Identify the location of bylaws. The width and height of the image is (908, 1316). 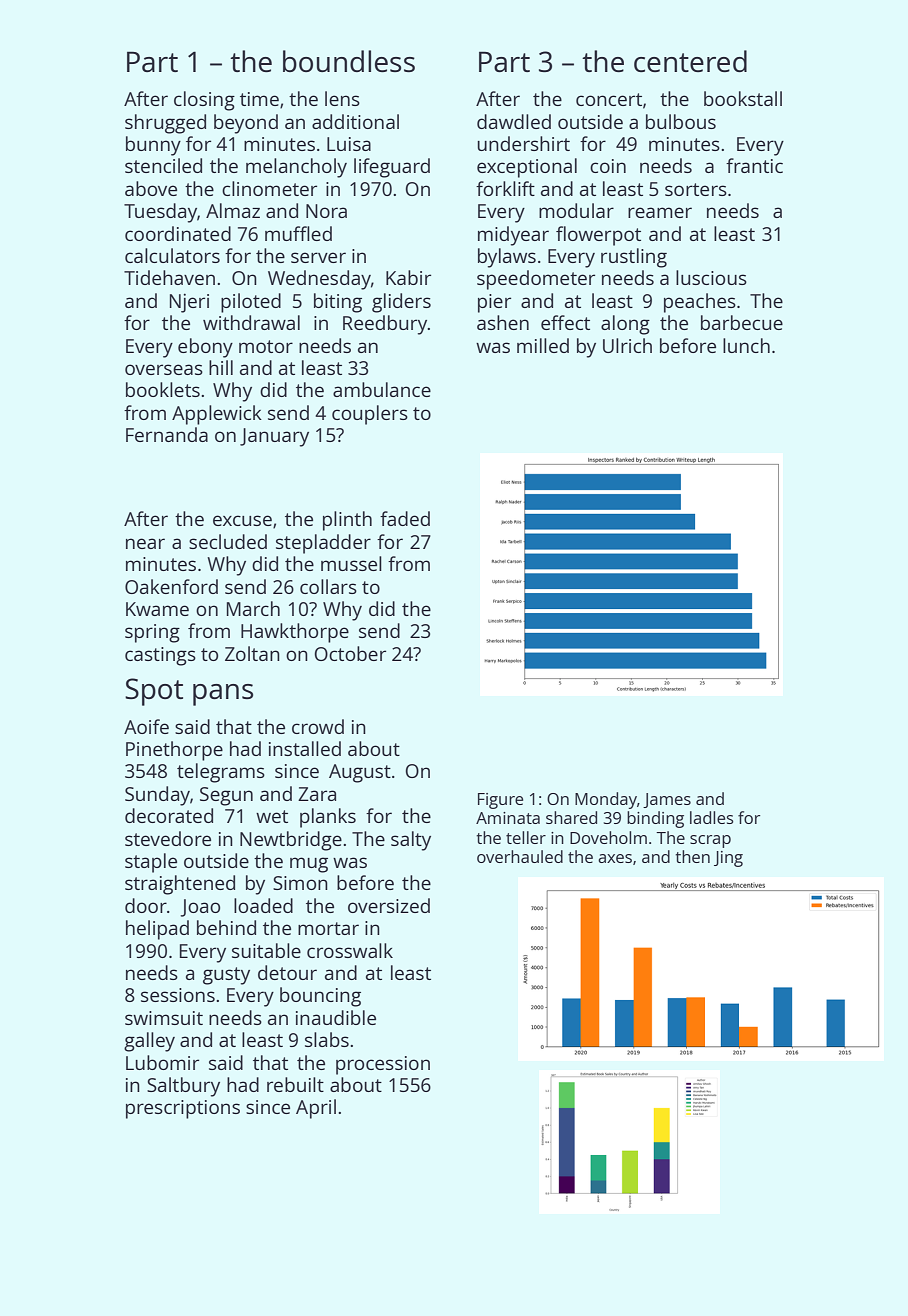
(507, 258).
